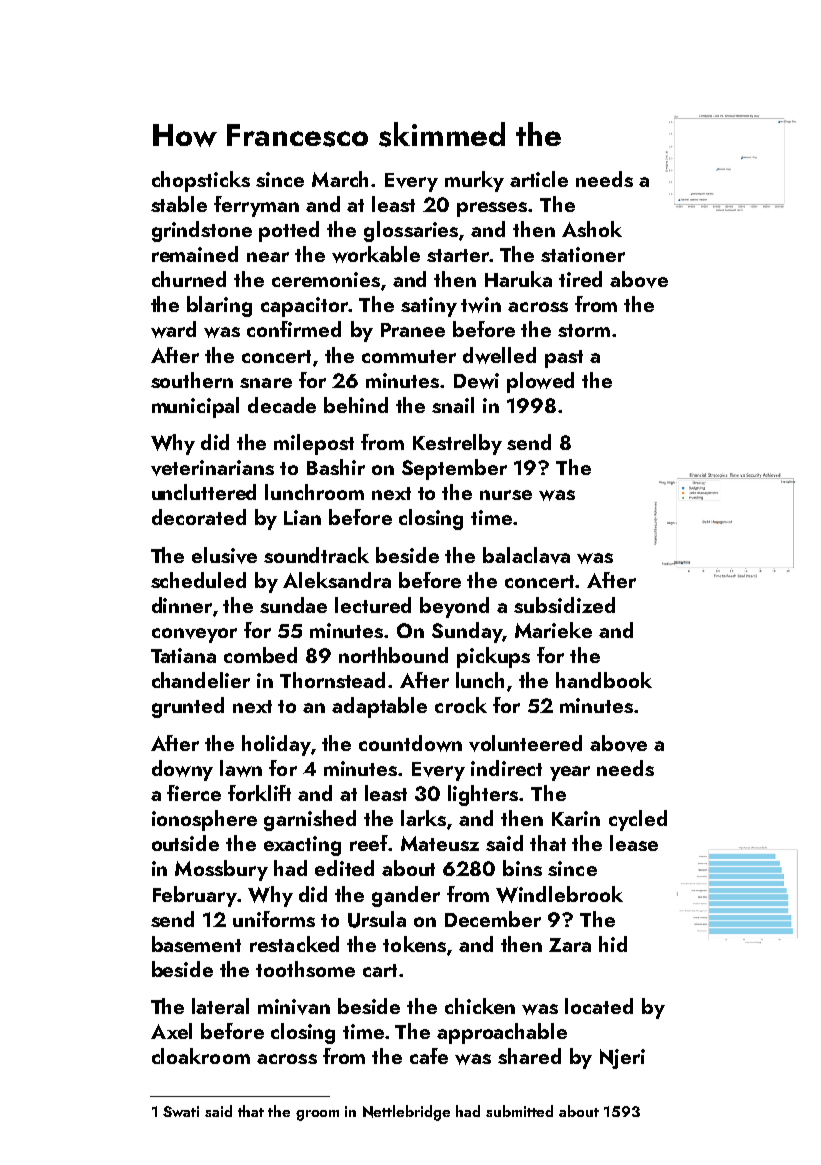 The image size is (821, 1165). What do you see at coordinates (474, 181) in the screenshot?
I see `murky` at bounding box center [474, 181].
